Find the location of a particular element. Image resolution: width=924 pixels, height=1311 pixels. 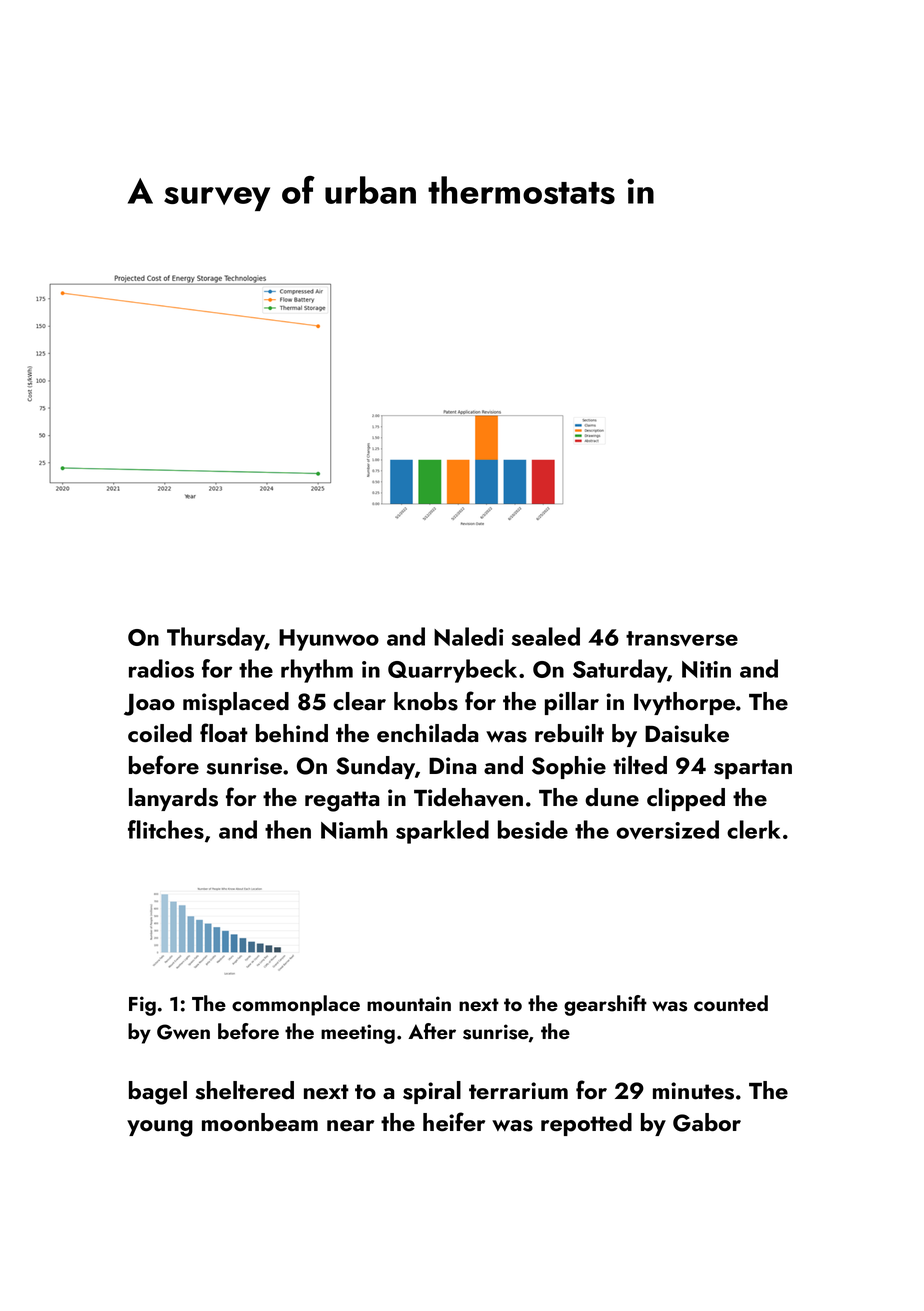

flitches is located at coordinates (166, 829).
